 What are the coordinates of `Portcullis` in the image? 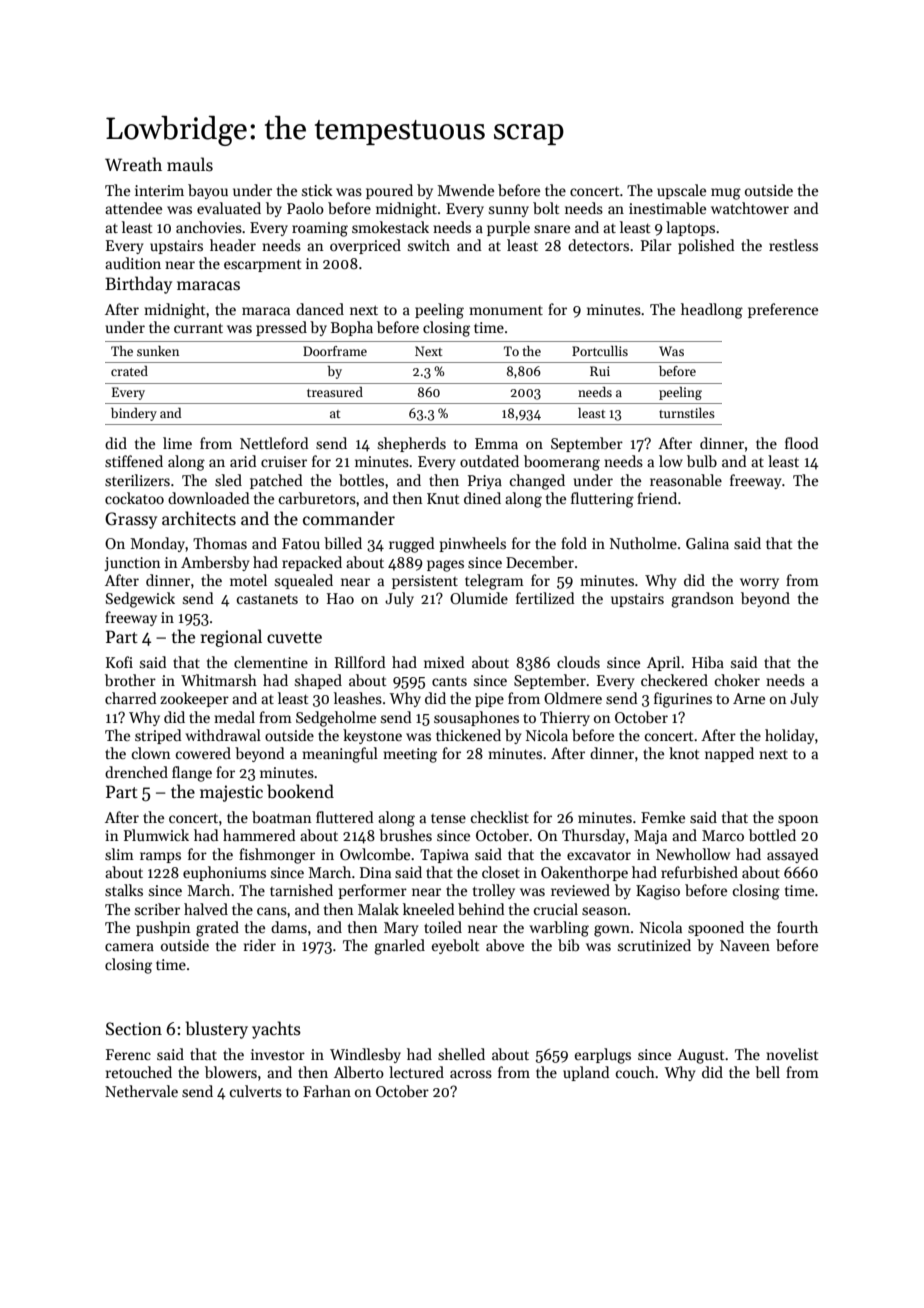 It's located at (600, 351).
